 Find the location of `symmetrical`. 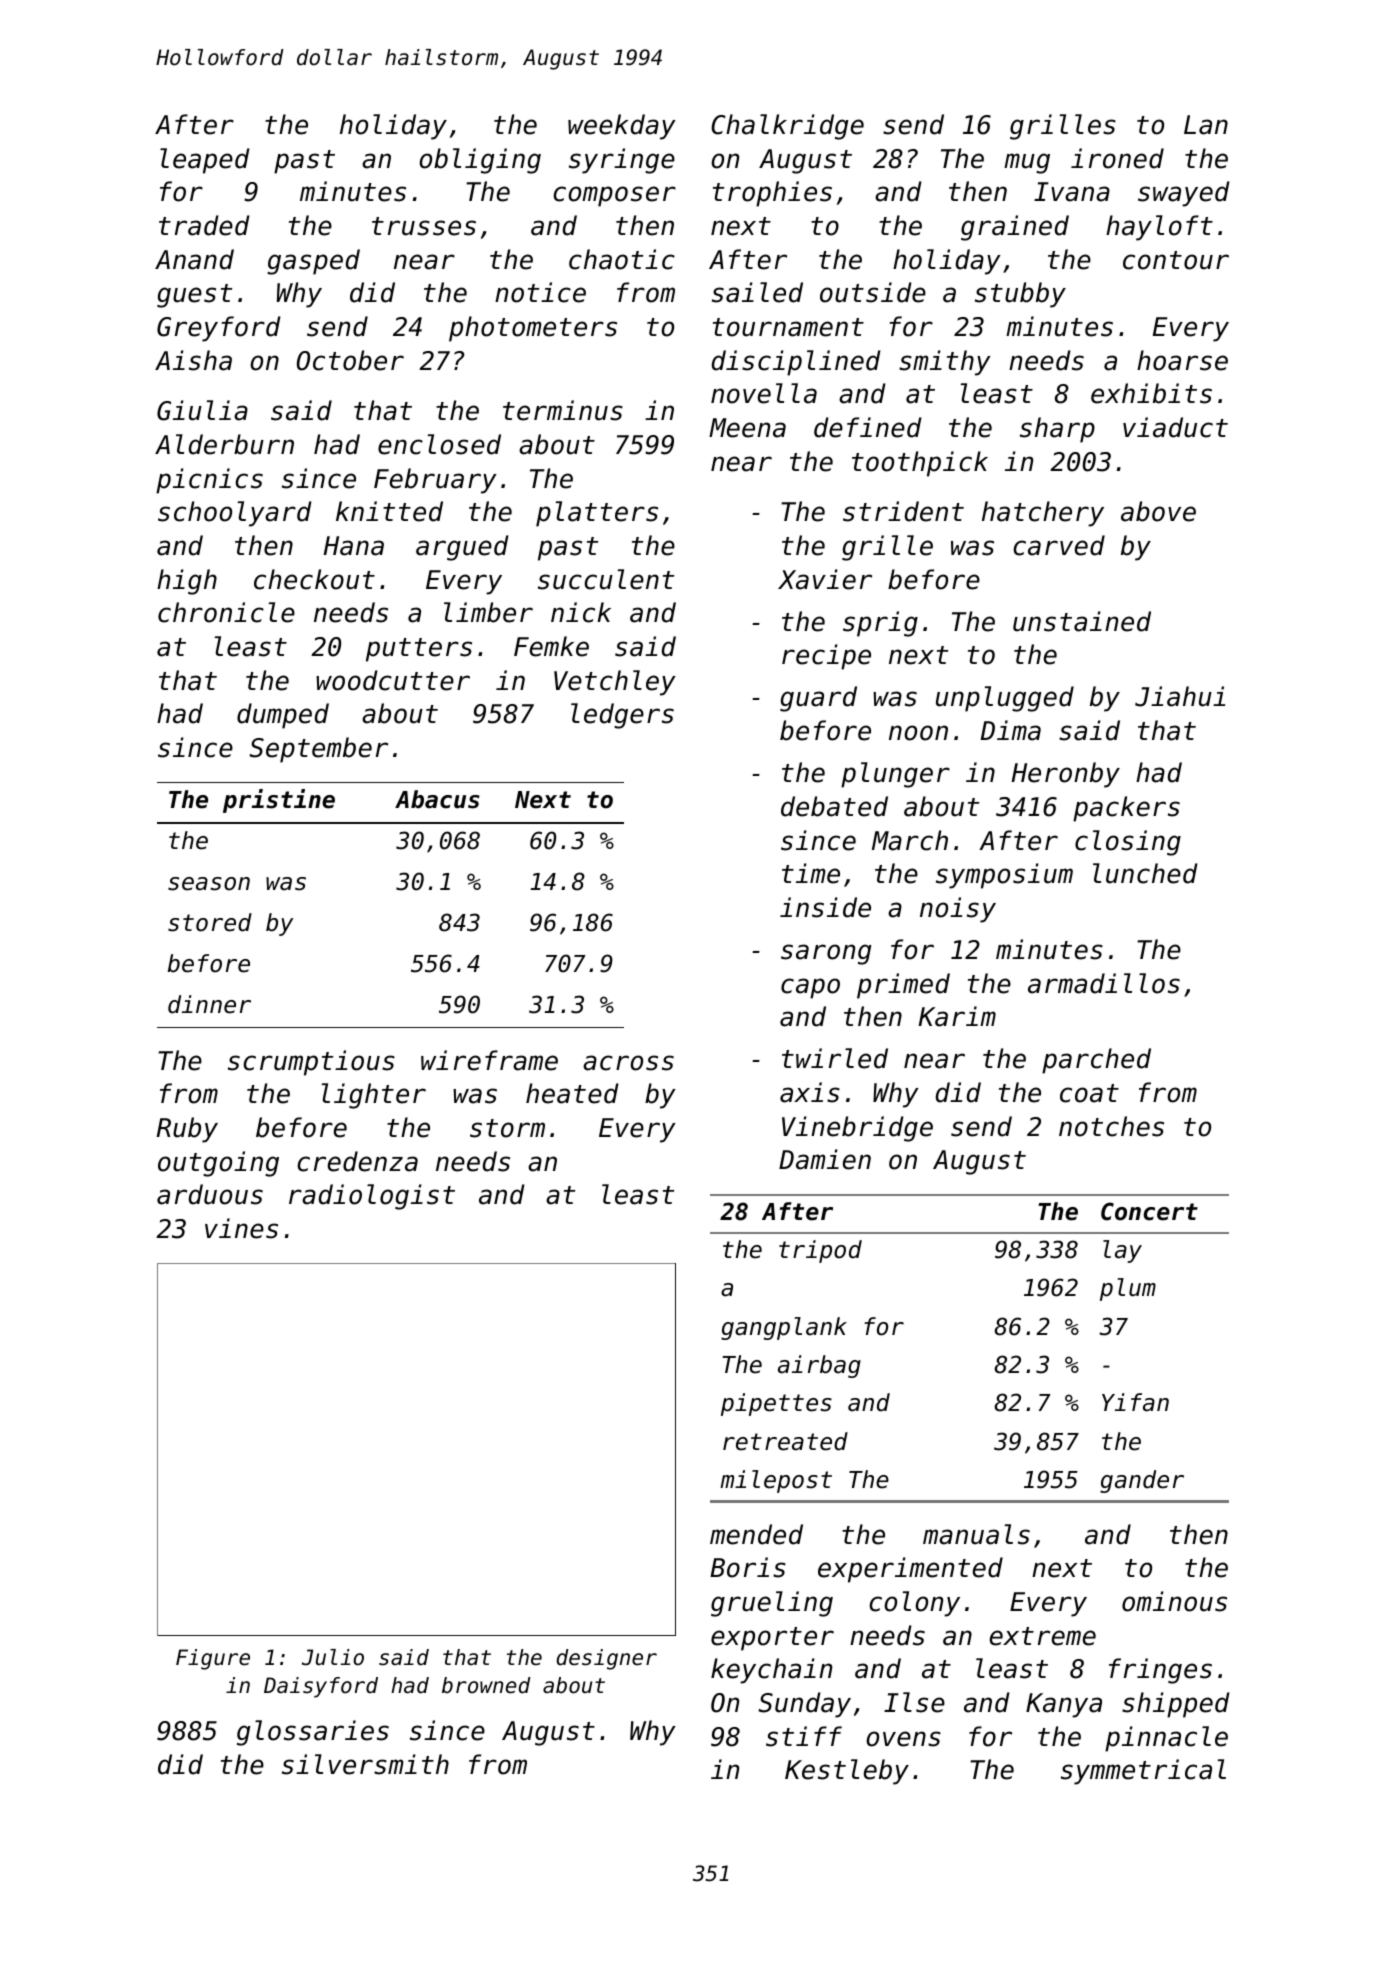

symmetrical is located at coordinates (1143, 1772).
